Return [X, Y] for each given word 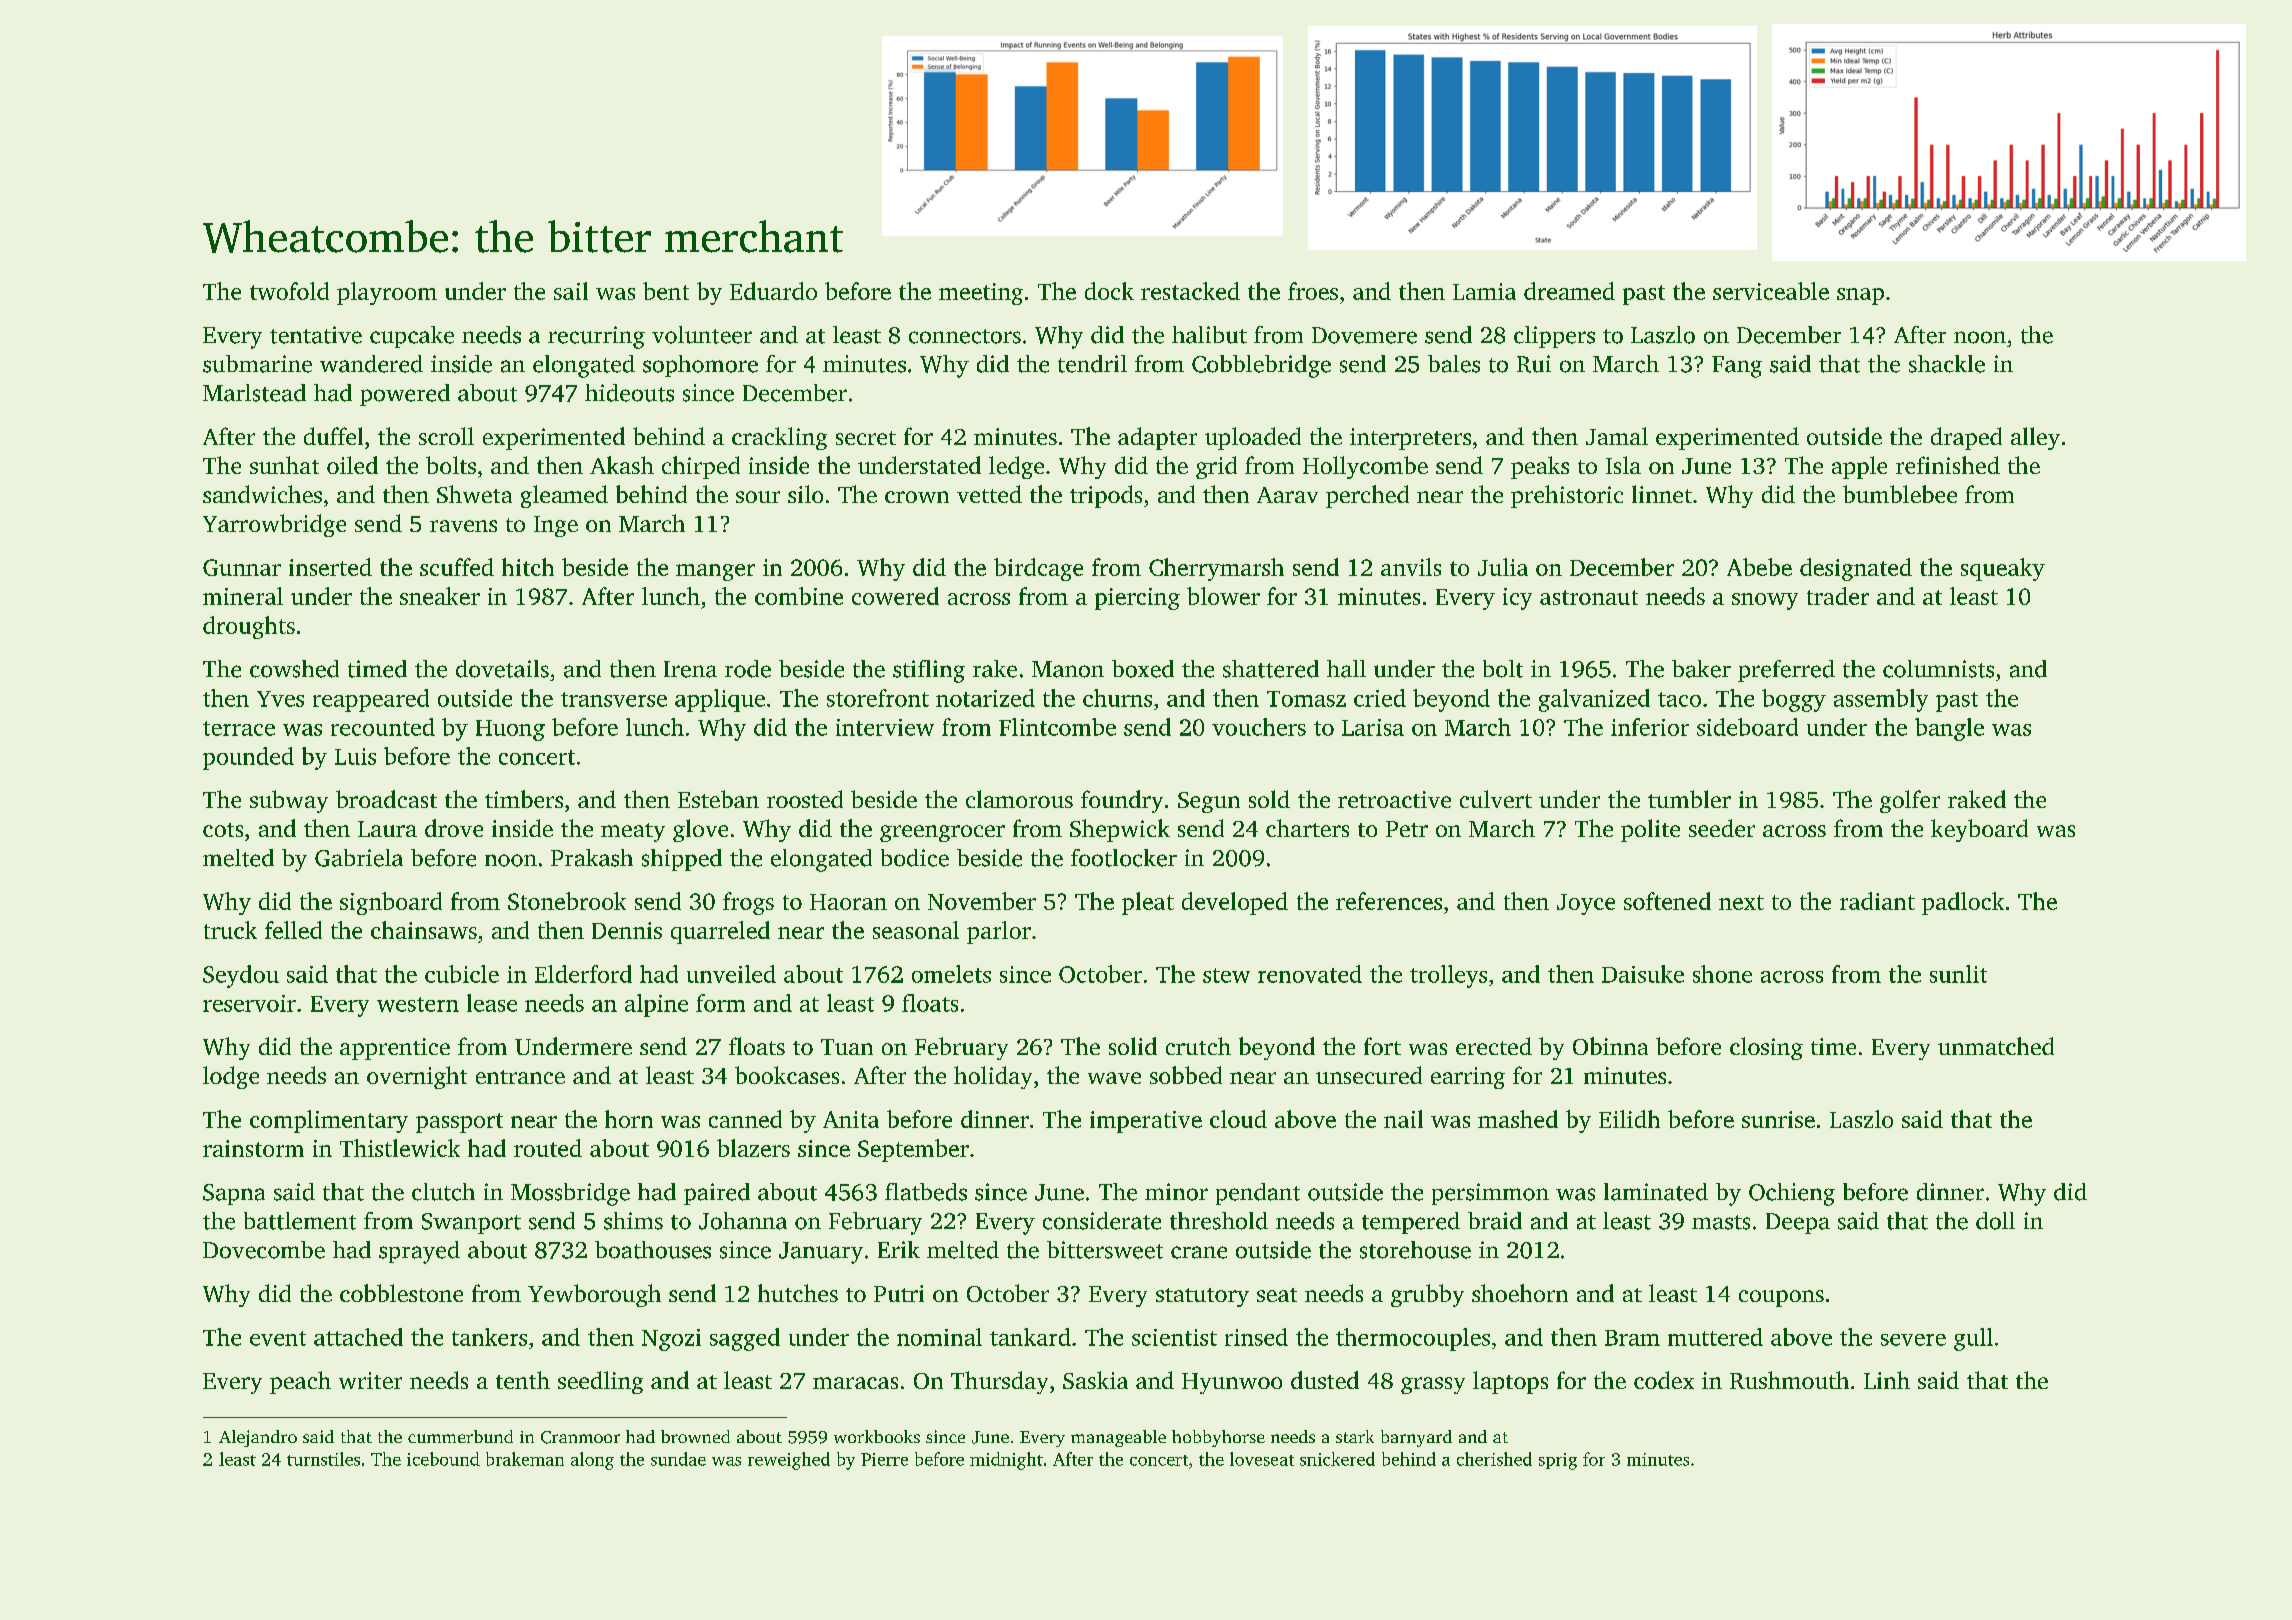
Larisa [1373, 727]
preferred [1786, 671]
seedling [600, 1382]
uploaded [1253, 438]
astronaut [1589, 597]
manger [715, 572]
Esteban [718, 799]
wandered [371, 364]
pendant [1258, 1194]
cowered [895, 596]
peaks [1540, 467]
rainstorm [253, 1148]
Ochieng [1792, 1194]
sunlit [1958, 974]
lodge [231, 1077]
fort [1382, 1046]
